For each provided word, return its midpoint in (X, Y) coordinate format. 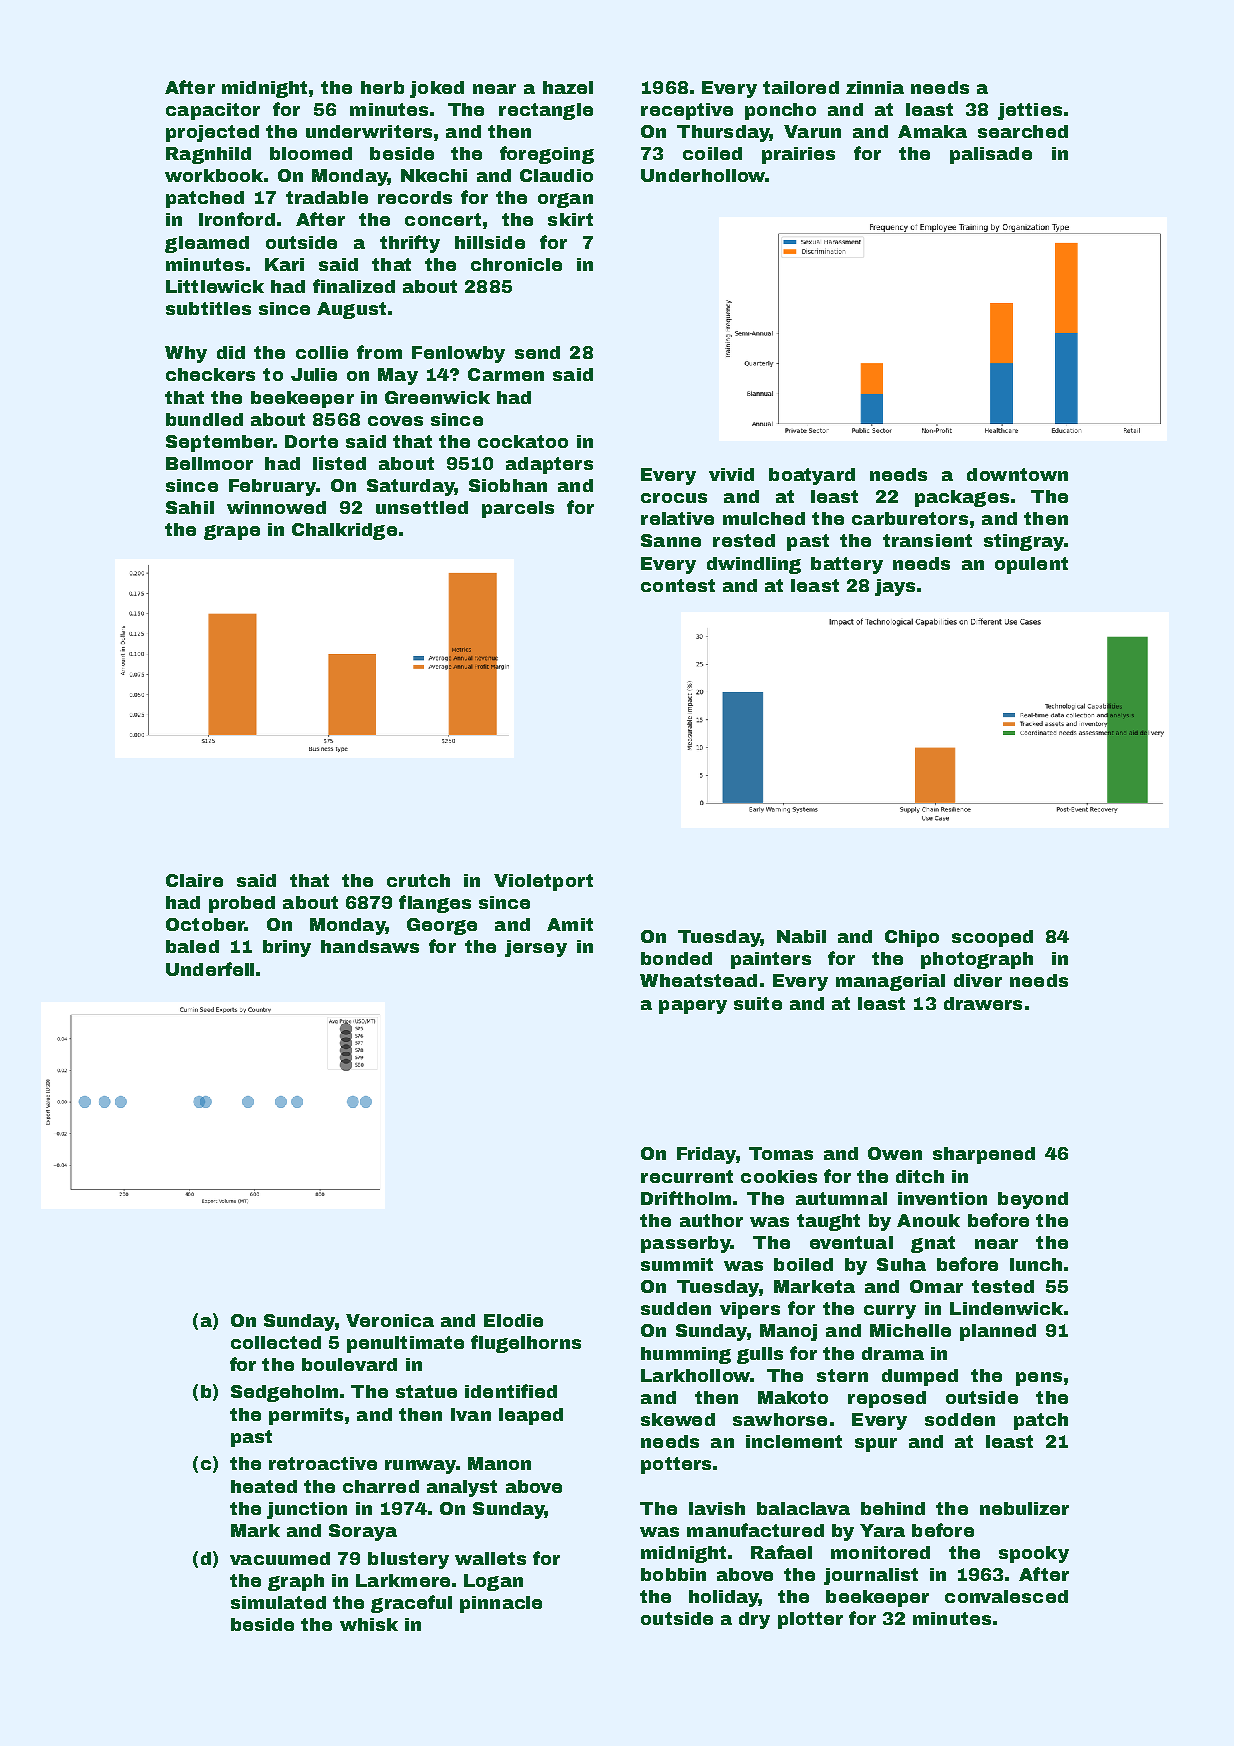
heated (264, 1486)
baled (192, 946)
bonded (676, 958)
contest (678, 585)
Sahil (190, 507)
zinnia (875, 87)
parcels (518, 509)
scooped (992, 938)
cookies (779, 1176)
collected (276, 1342)
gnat (933, 1244)
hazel (568, 87)
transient (927, 540)
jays (895, 587)
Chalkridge (344, 531)
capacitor (213, 111)
